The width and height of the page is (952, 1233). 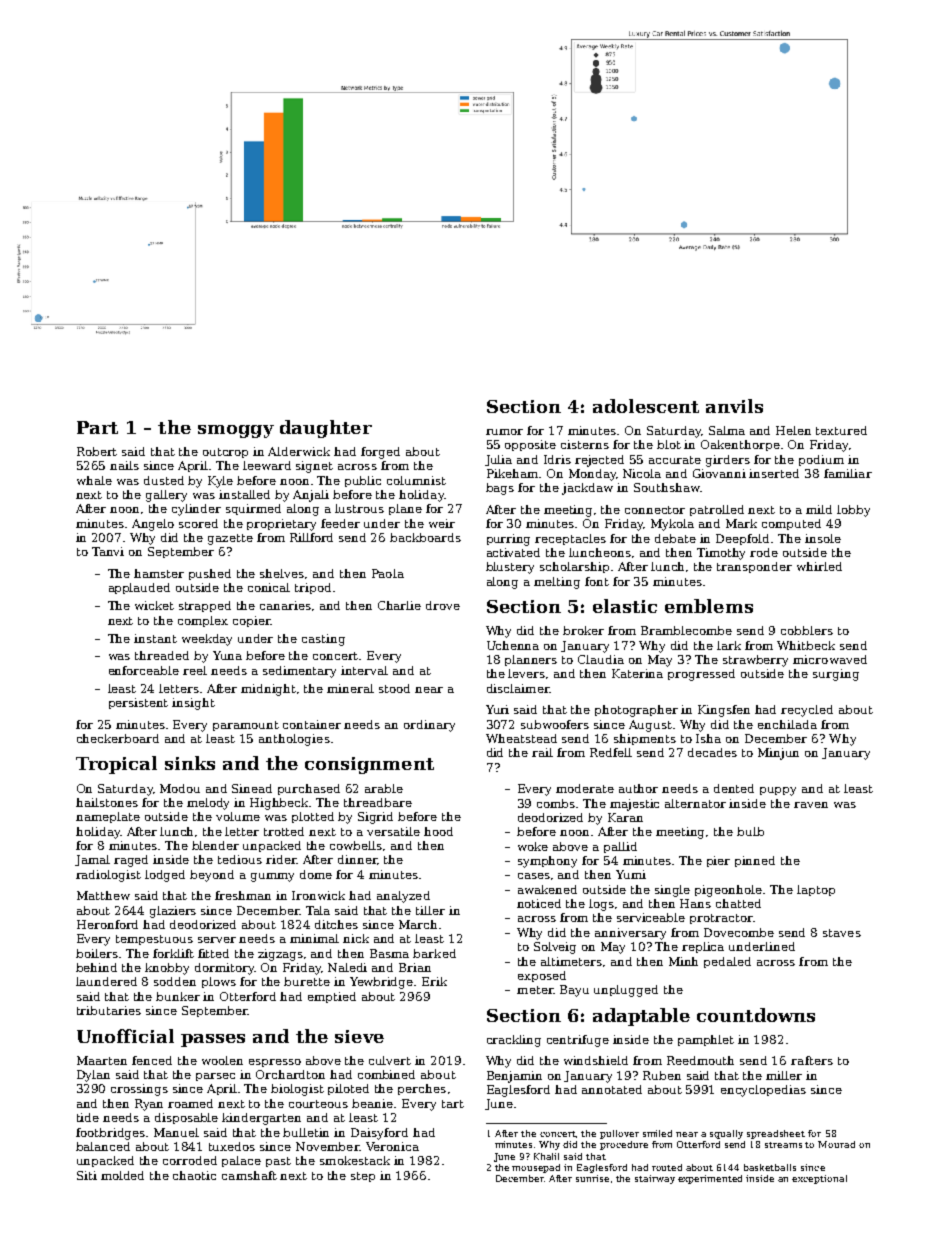 What do you see at coordinates (620, 847) in the page?
I see `pallid` at bounding box center [620, 847].
